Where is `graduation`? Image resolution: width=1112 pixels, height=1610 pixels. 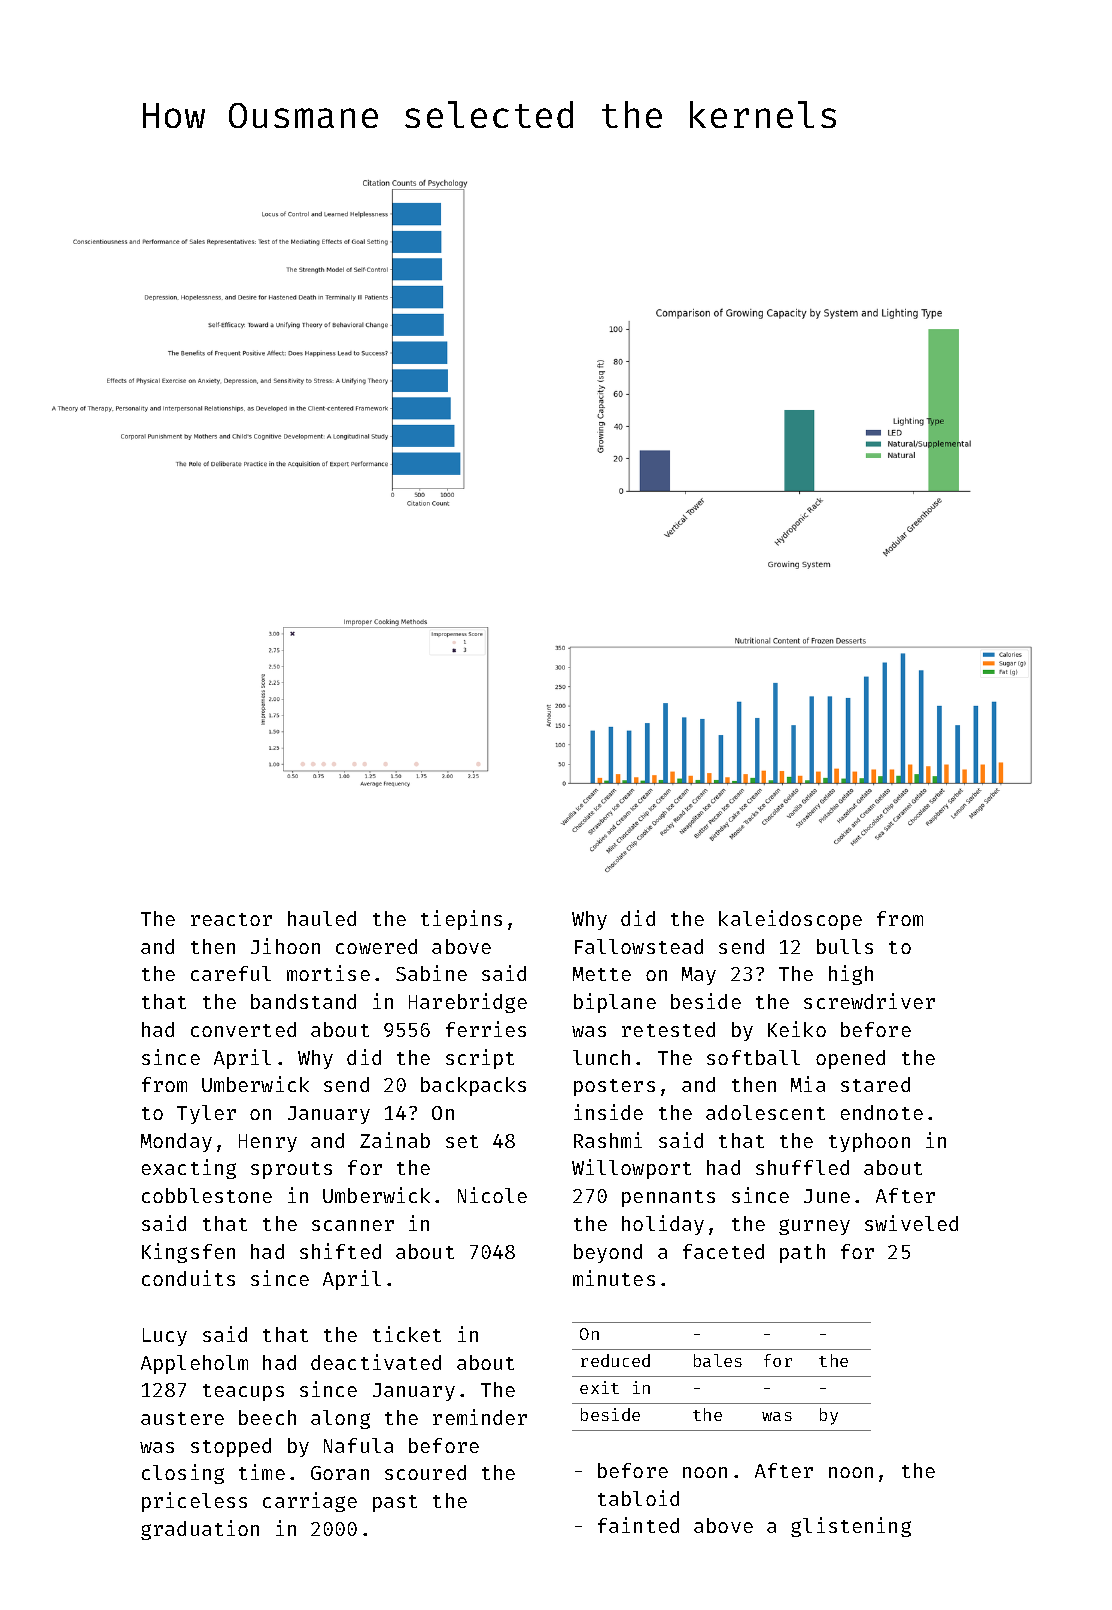 graduation is located at coordinates (200, 1530).
